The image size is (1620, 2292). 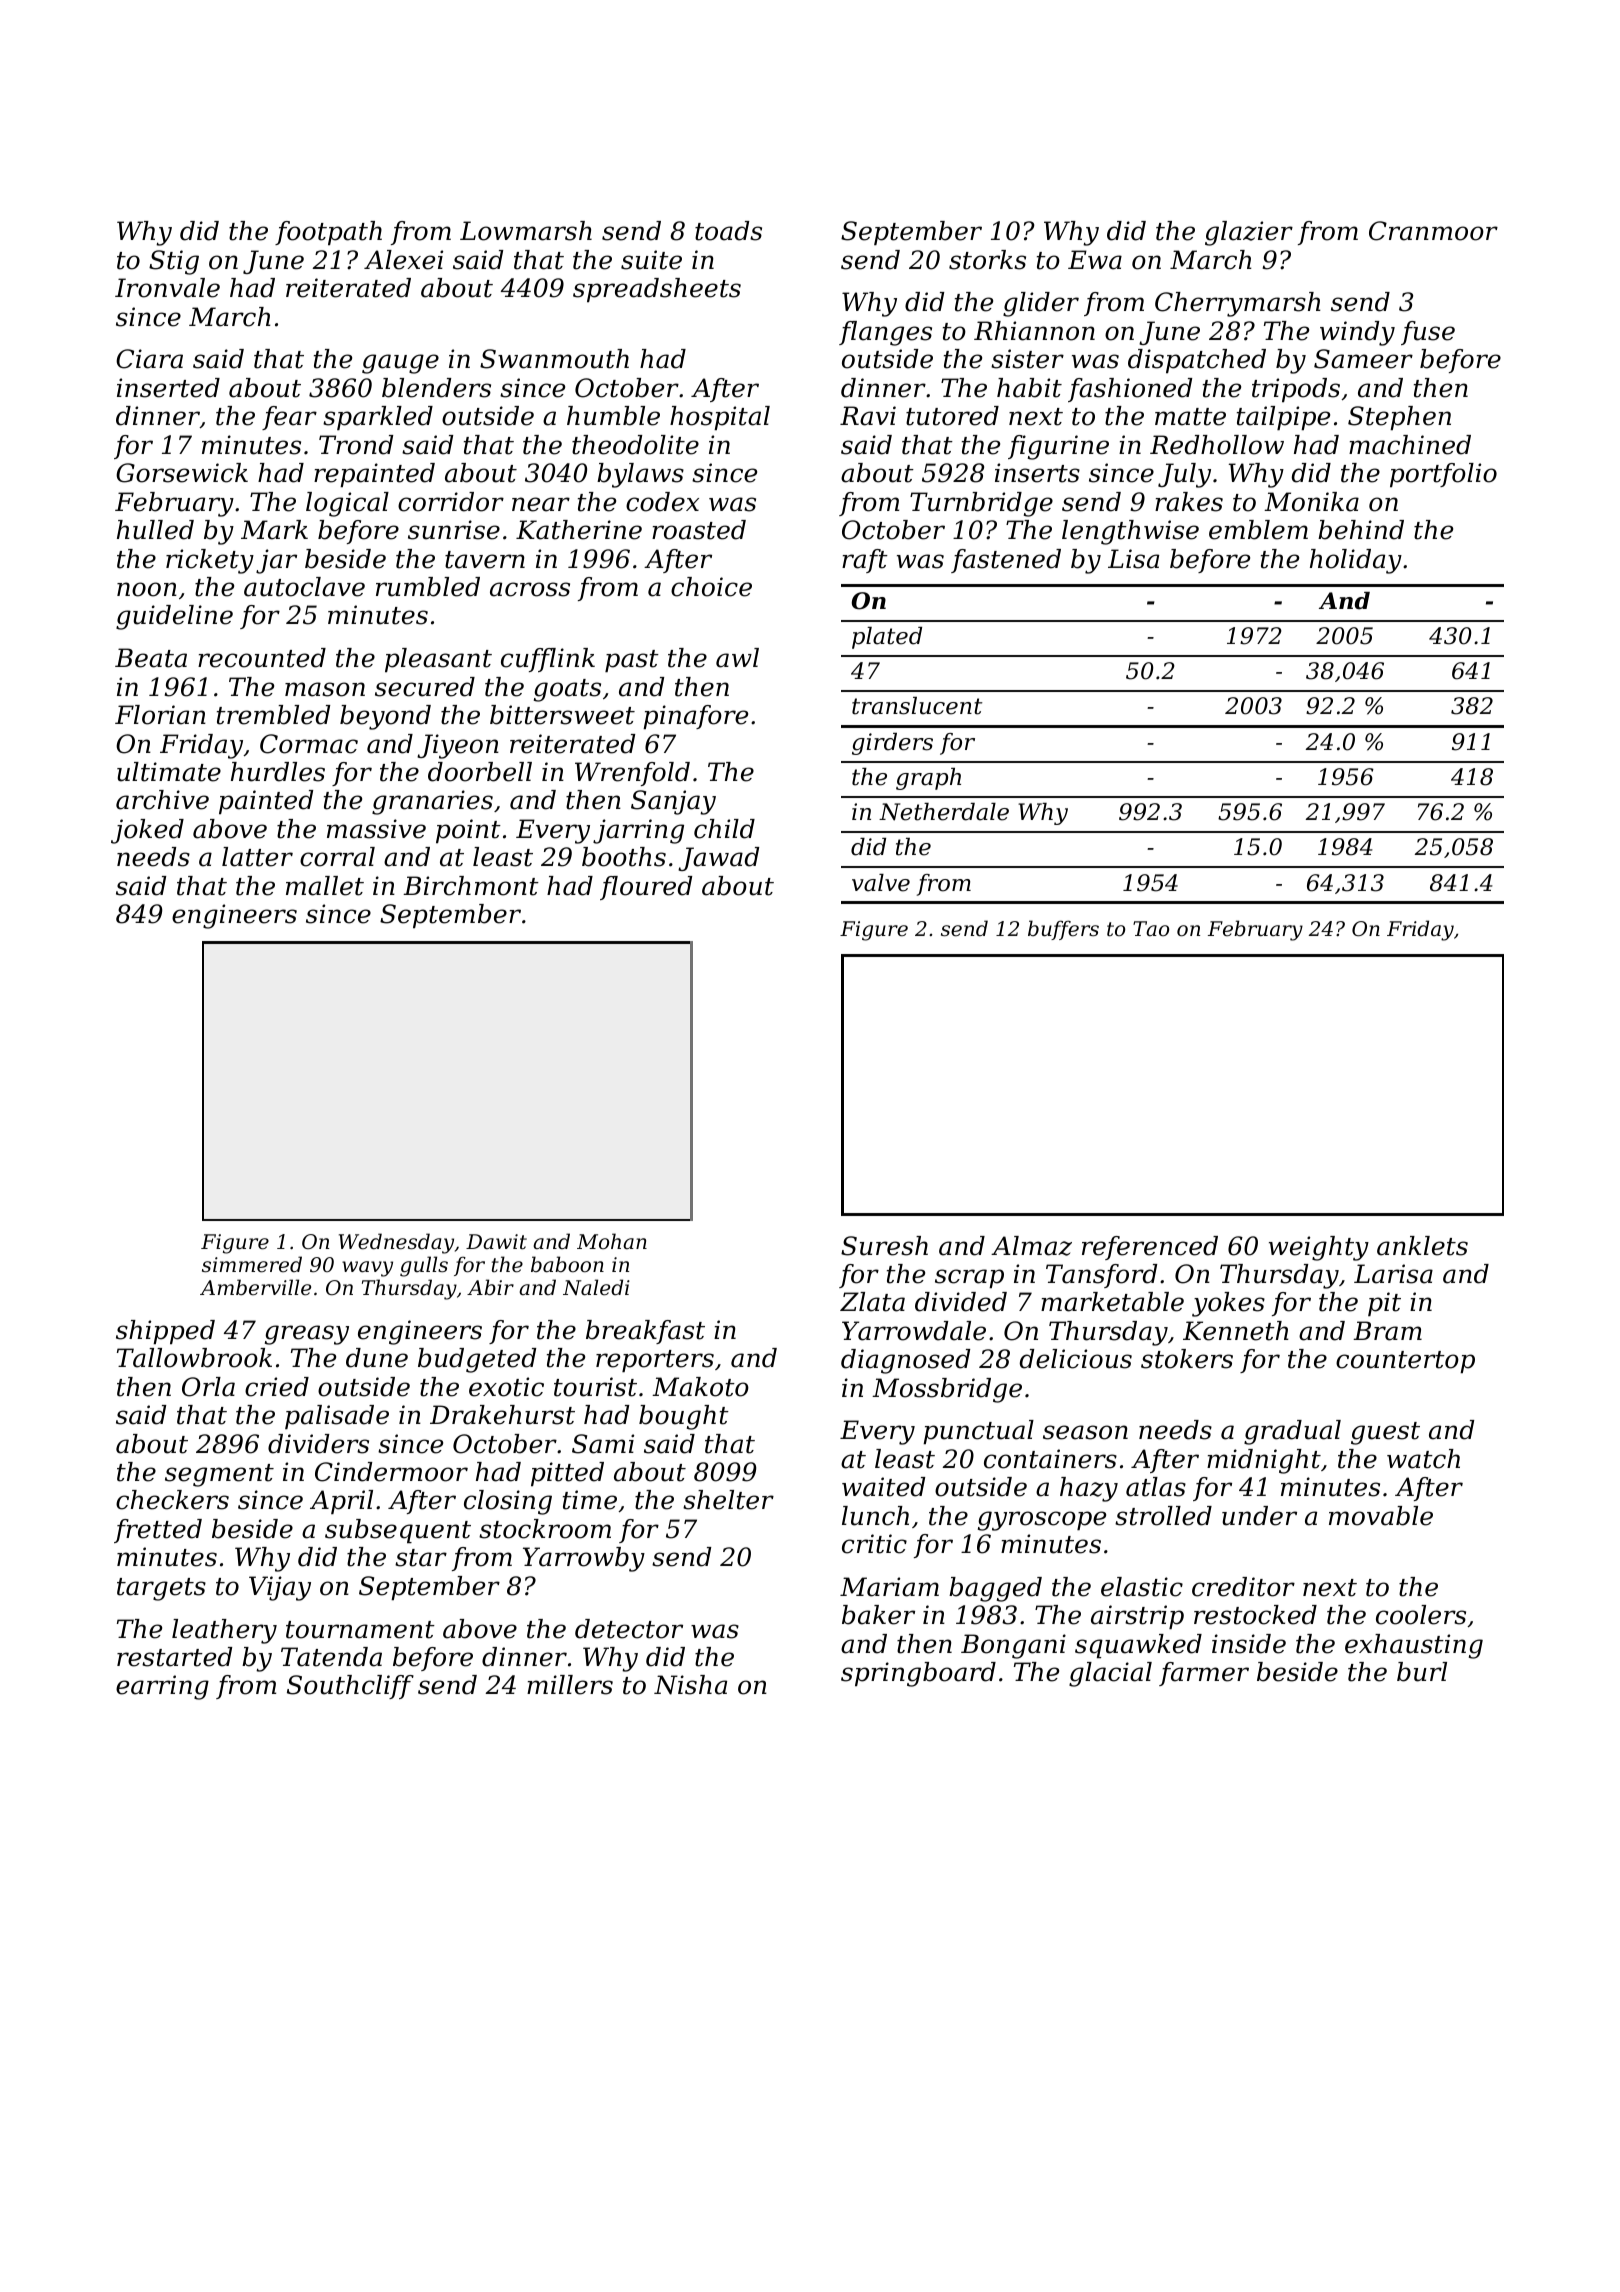 What do you see at coordinates (952, 416) in the screenshot?
I see `tutored` at bounding box center [952, 416].
